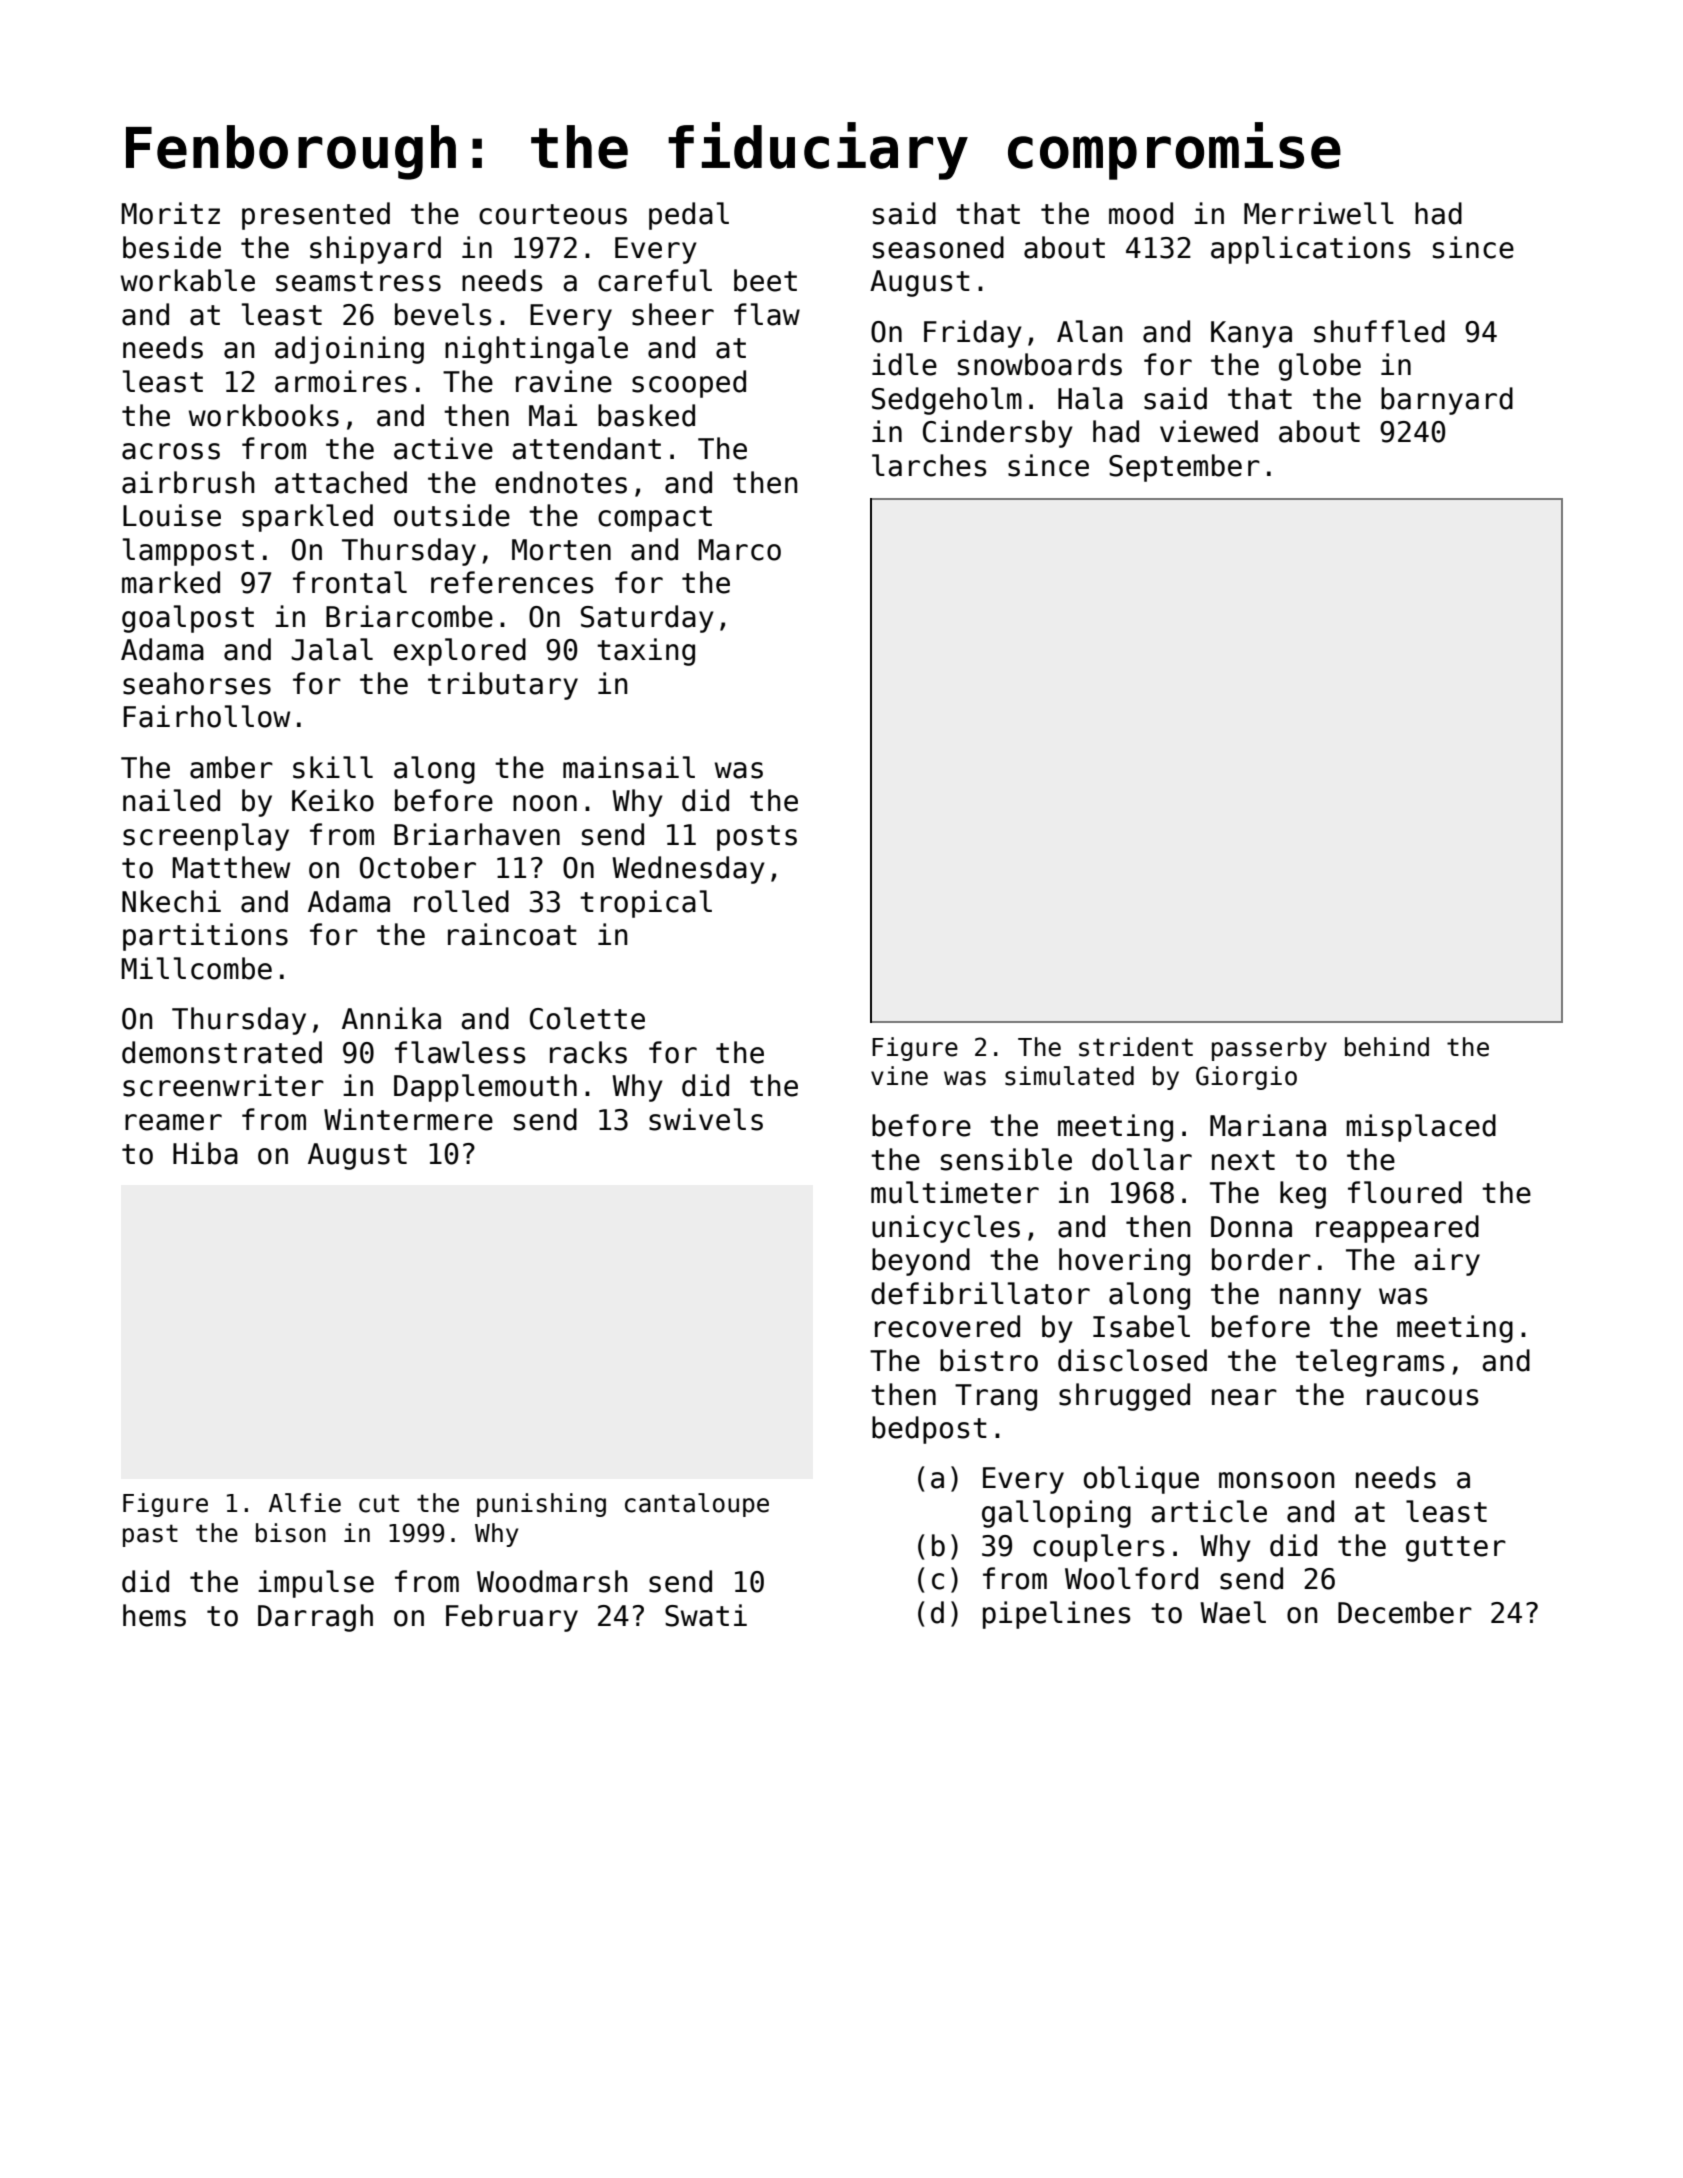 Image resolution: width=1683 pixels, height=2178 pixels. I want to click on tropical, so click(646, 904).
